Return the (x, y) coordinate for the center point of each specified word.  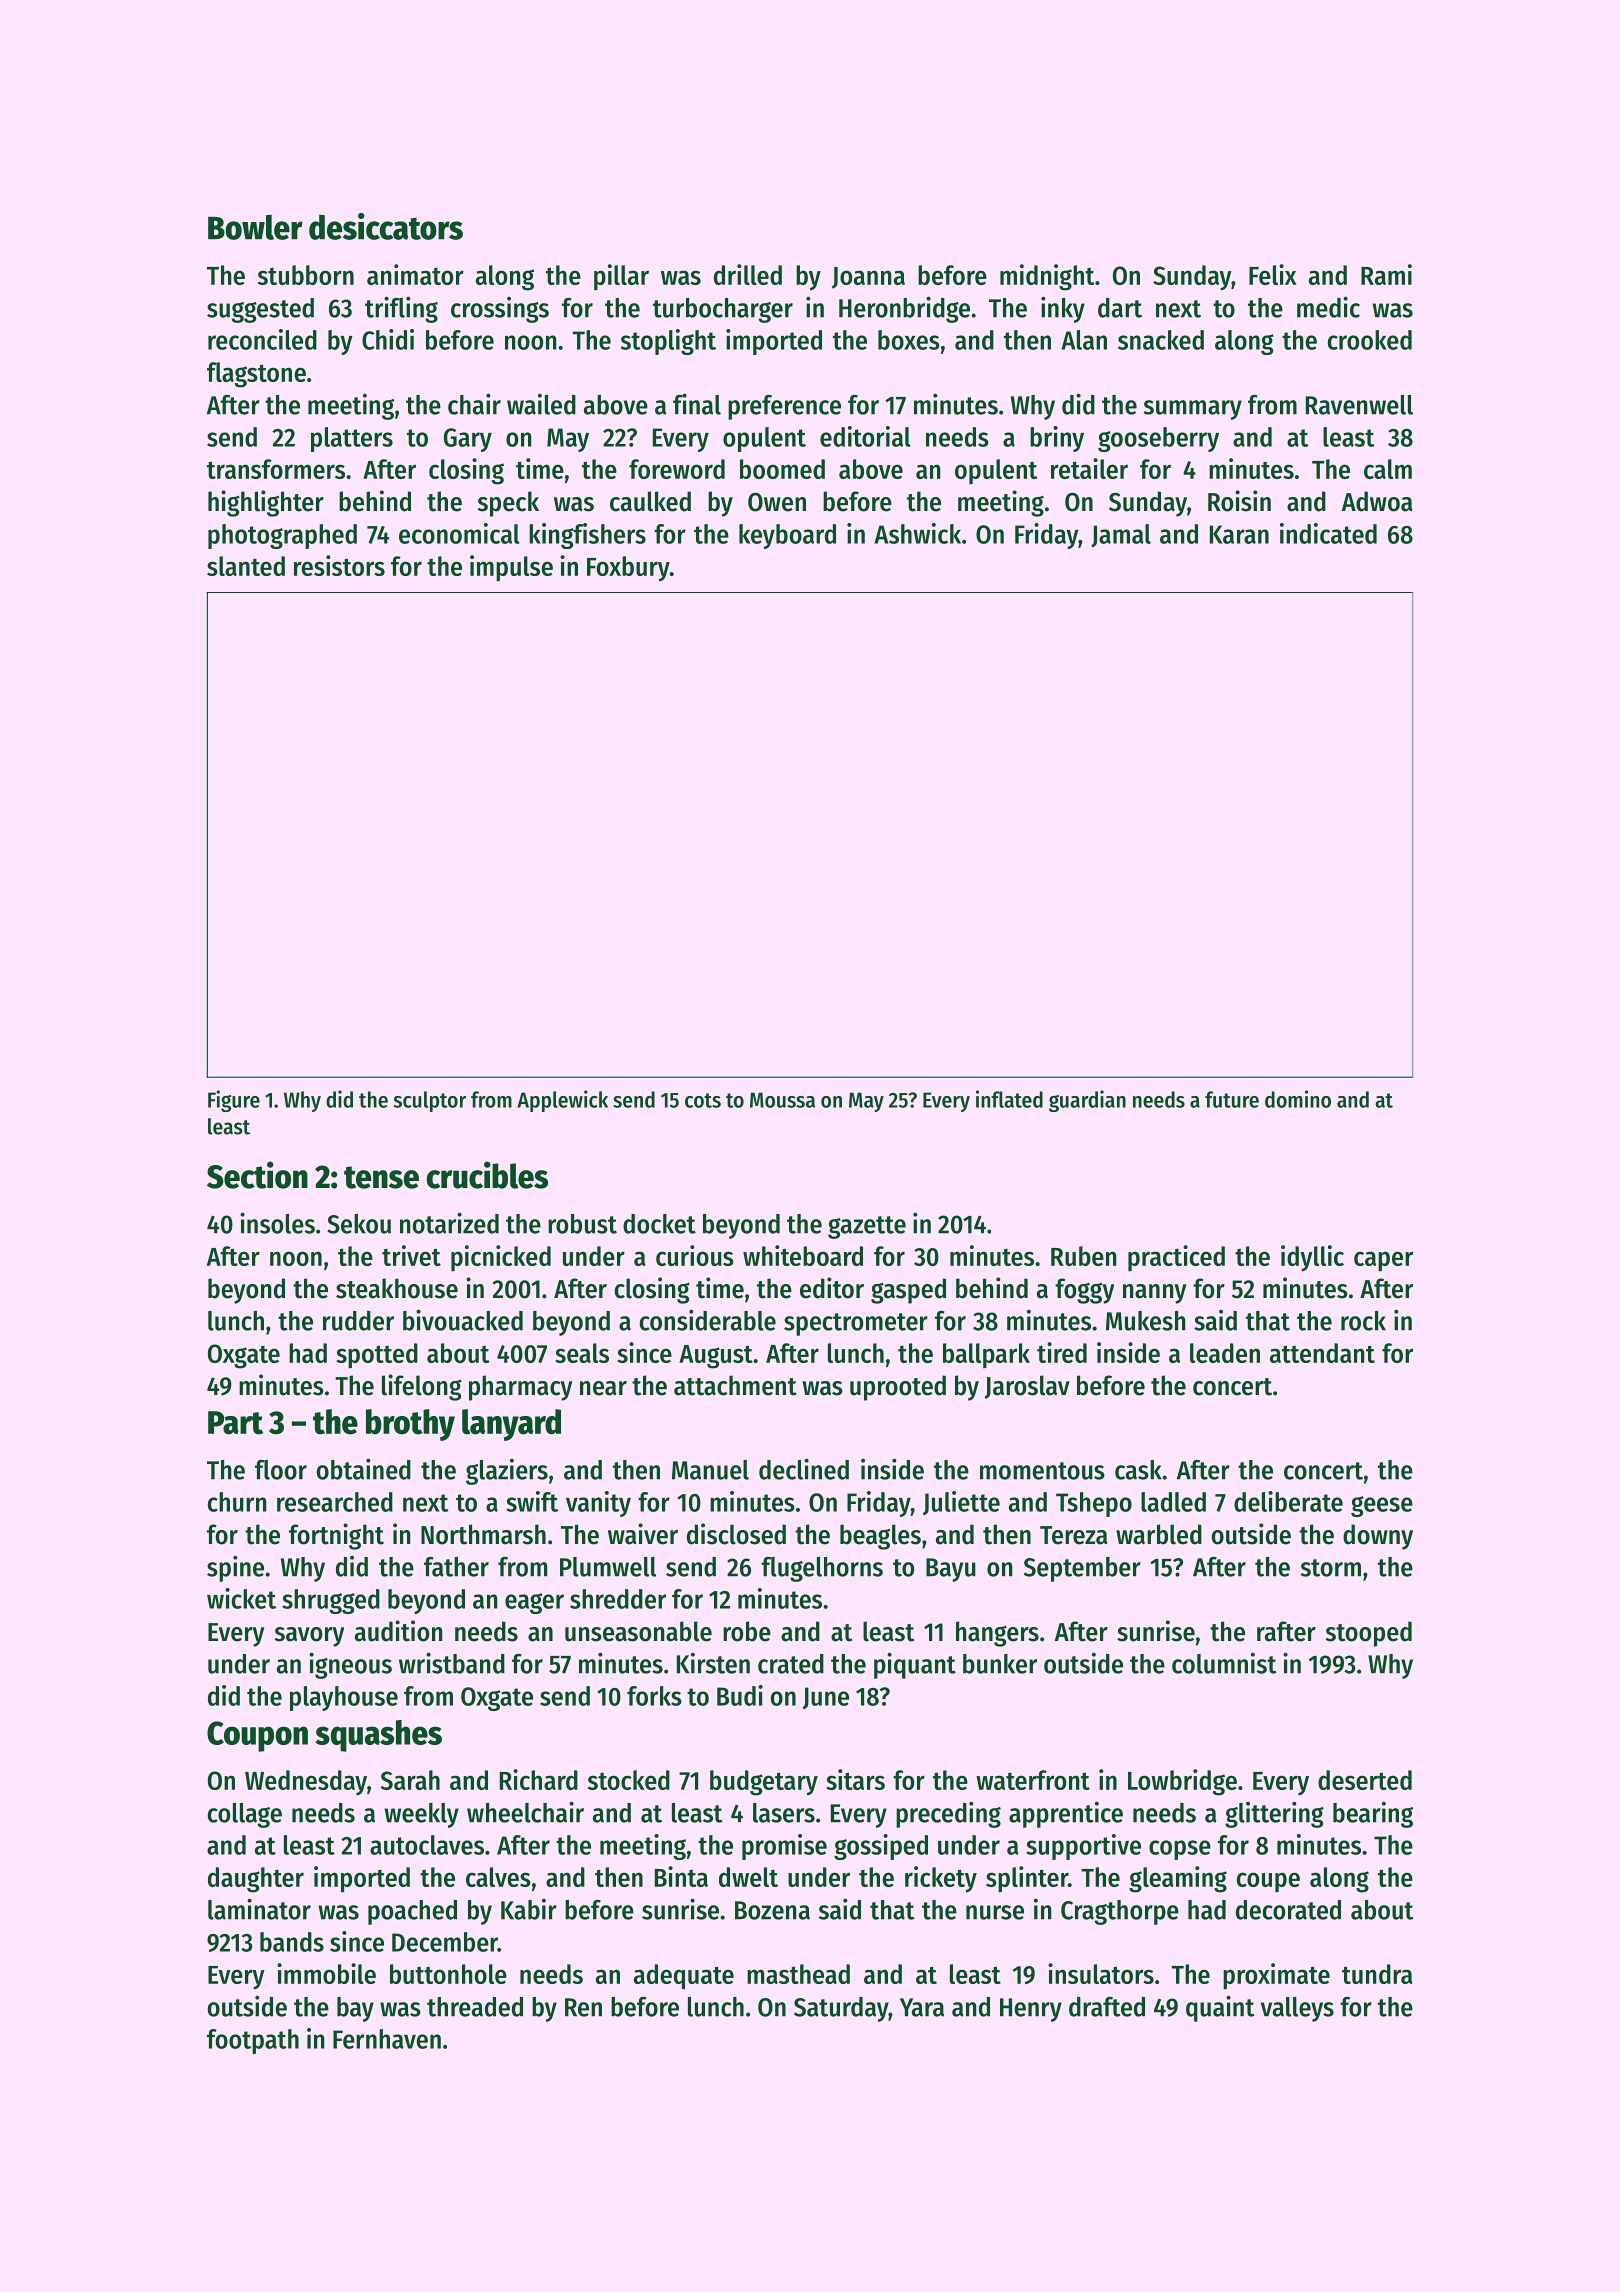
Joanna (868, 278)
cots (703, 1100)
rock (1363, 1321)
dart (1120, 308)
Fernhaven (387, 2039)
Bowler (255, 227)
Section (257, 1175)
